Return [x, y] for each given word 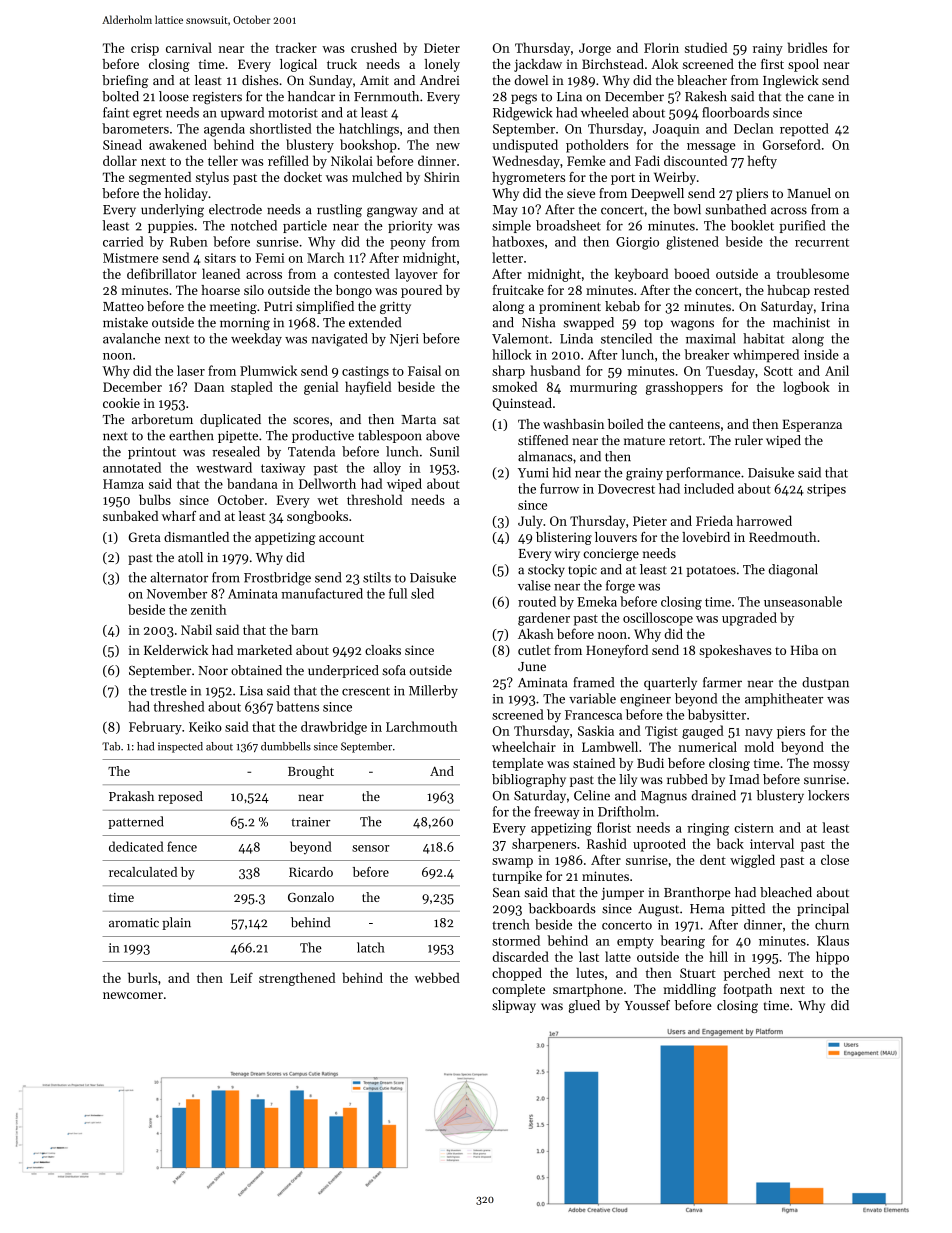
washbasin [573, 424]
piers [791, 732]
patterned [135, 822]
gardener [544, 619]
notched [254, 225]
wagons [692, 325]
